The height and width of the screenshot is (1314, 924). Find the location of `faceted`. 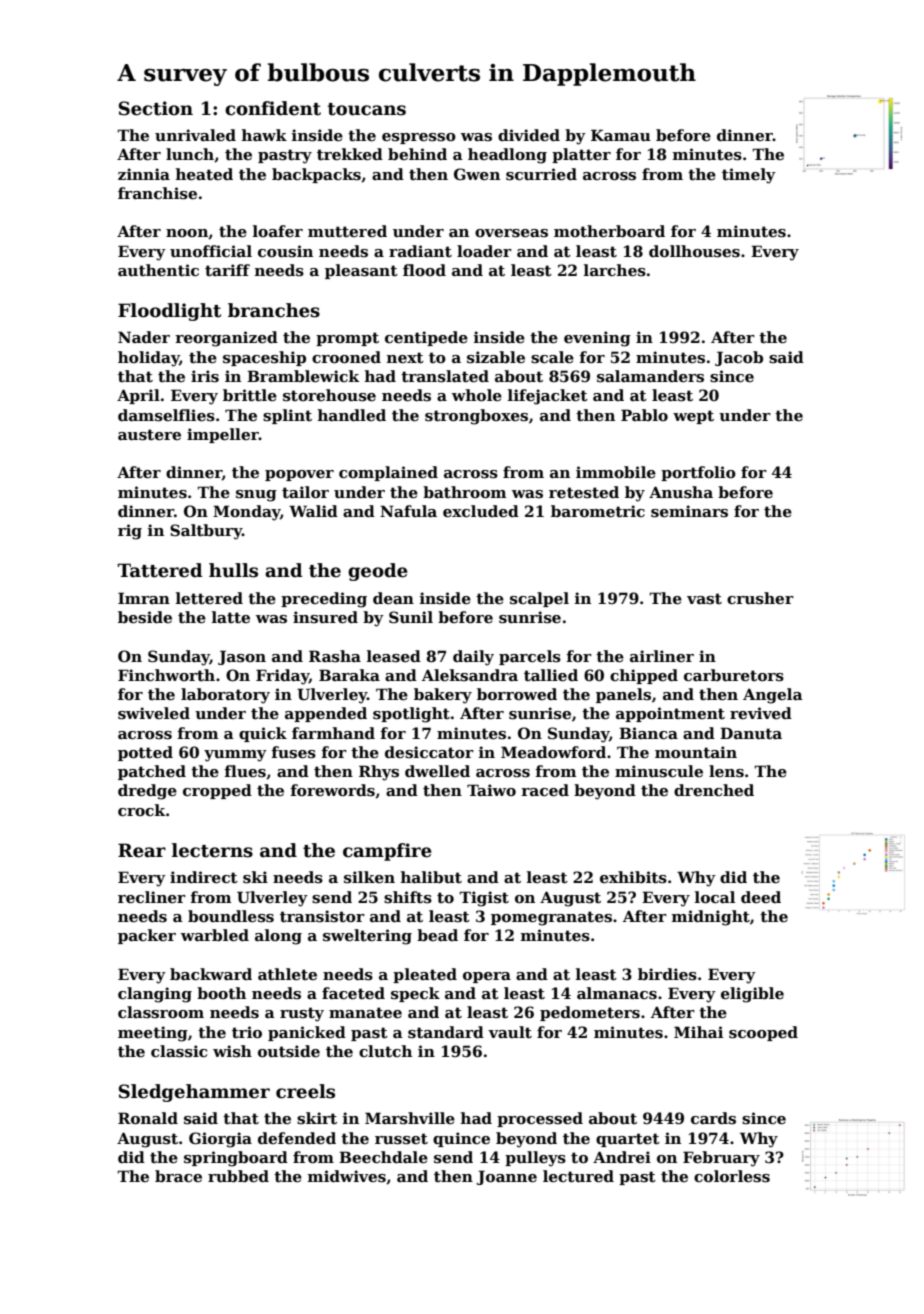

faceted is located at coordinates (353, 993).
